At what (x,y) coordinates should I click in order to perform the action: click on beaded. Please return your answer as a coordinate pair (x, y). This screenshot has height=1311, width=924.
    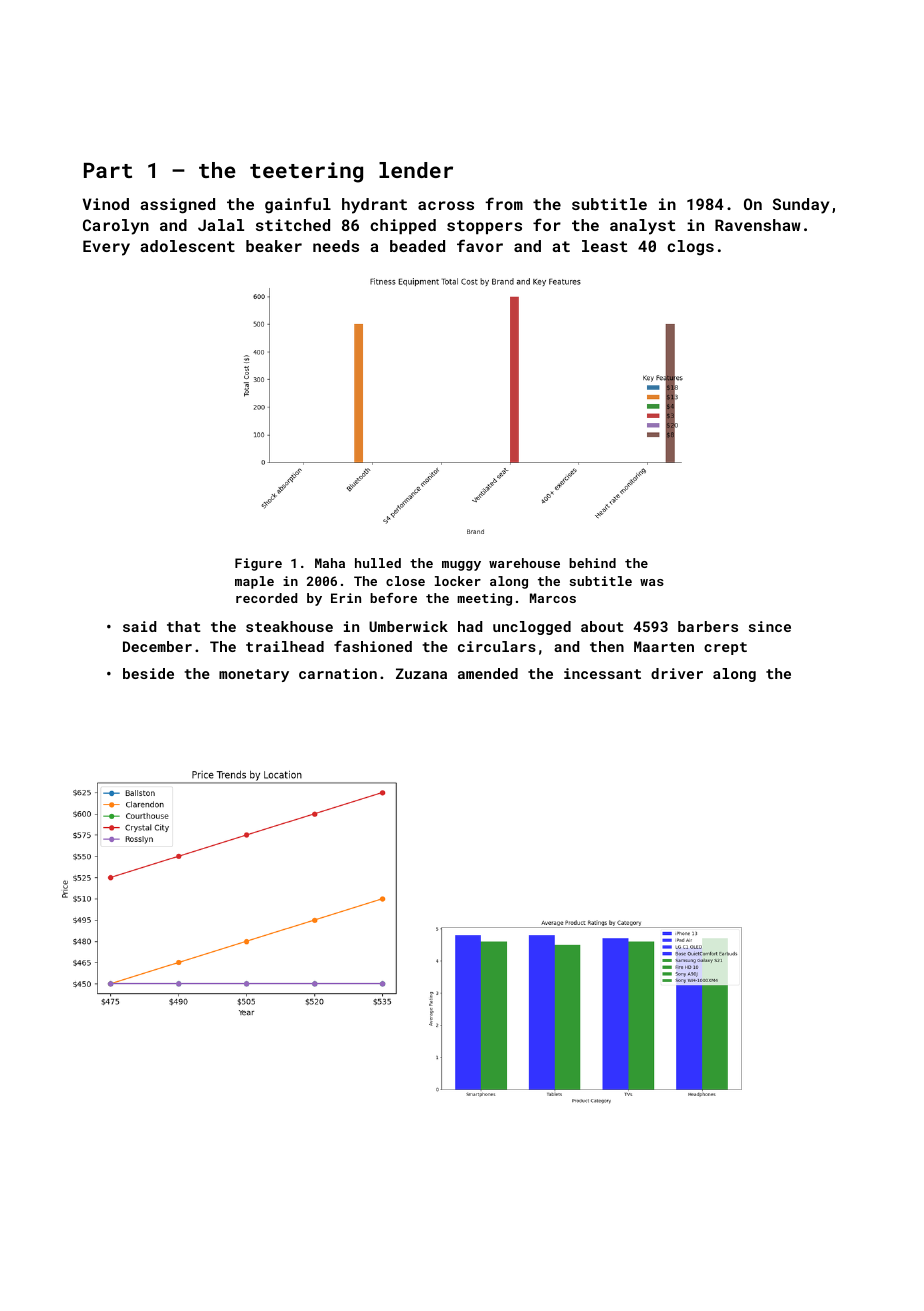
    Looking at the image, I should click on (417, 246).
